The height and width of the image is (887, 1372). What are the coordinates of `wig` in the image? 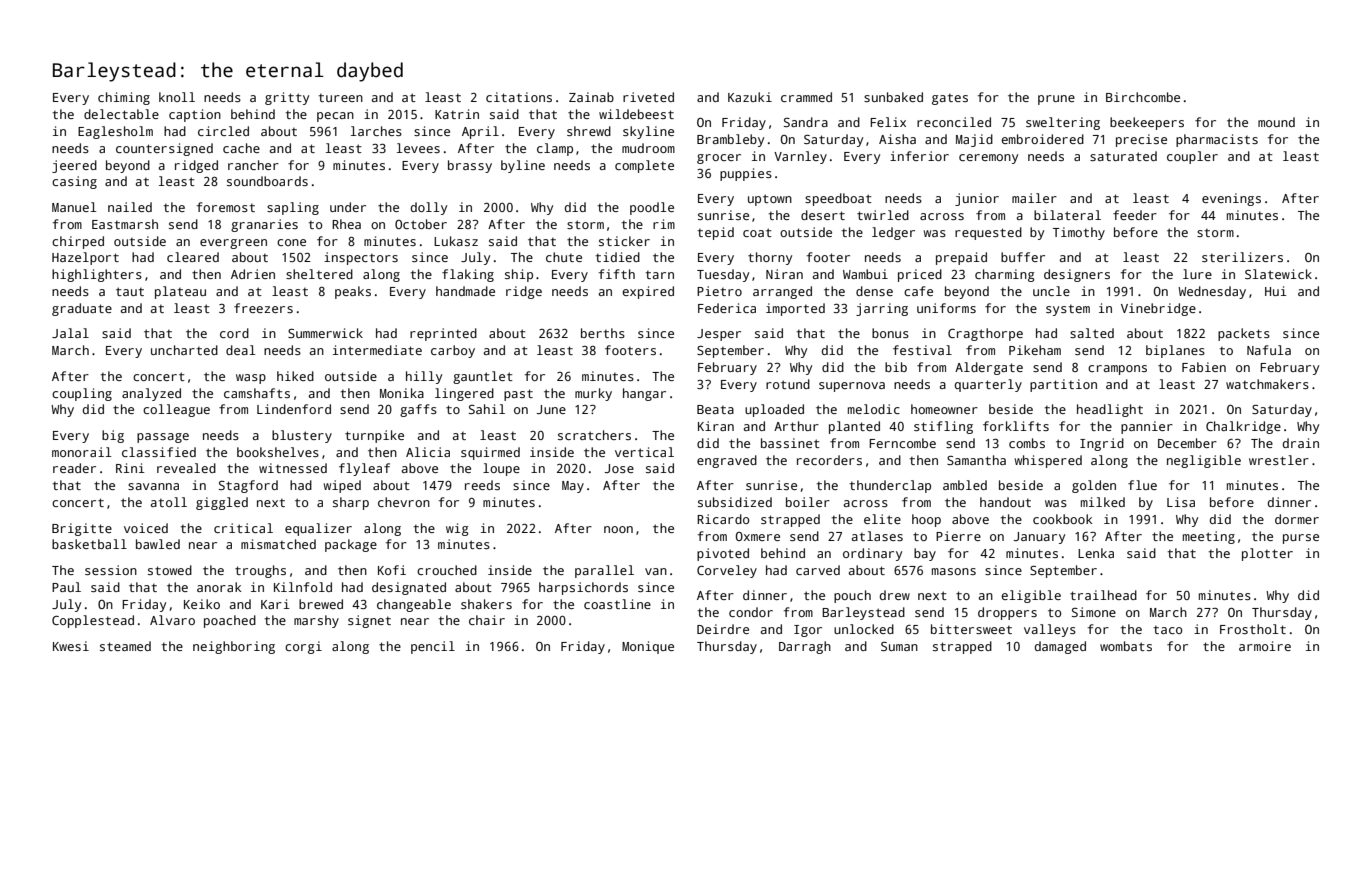 It's located at (457, 529).
